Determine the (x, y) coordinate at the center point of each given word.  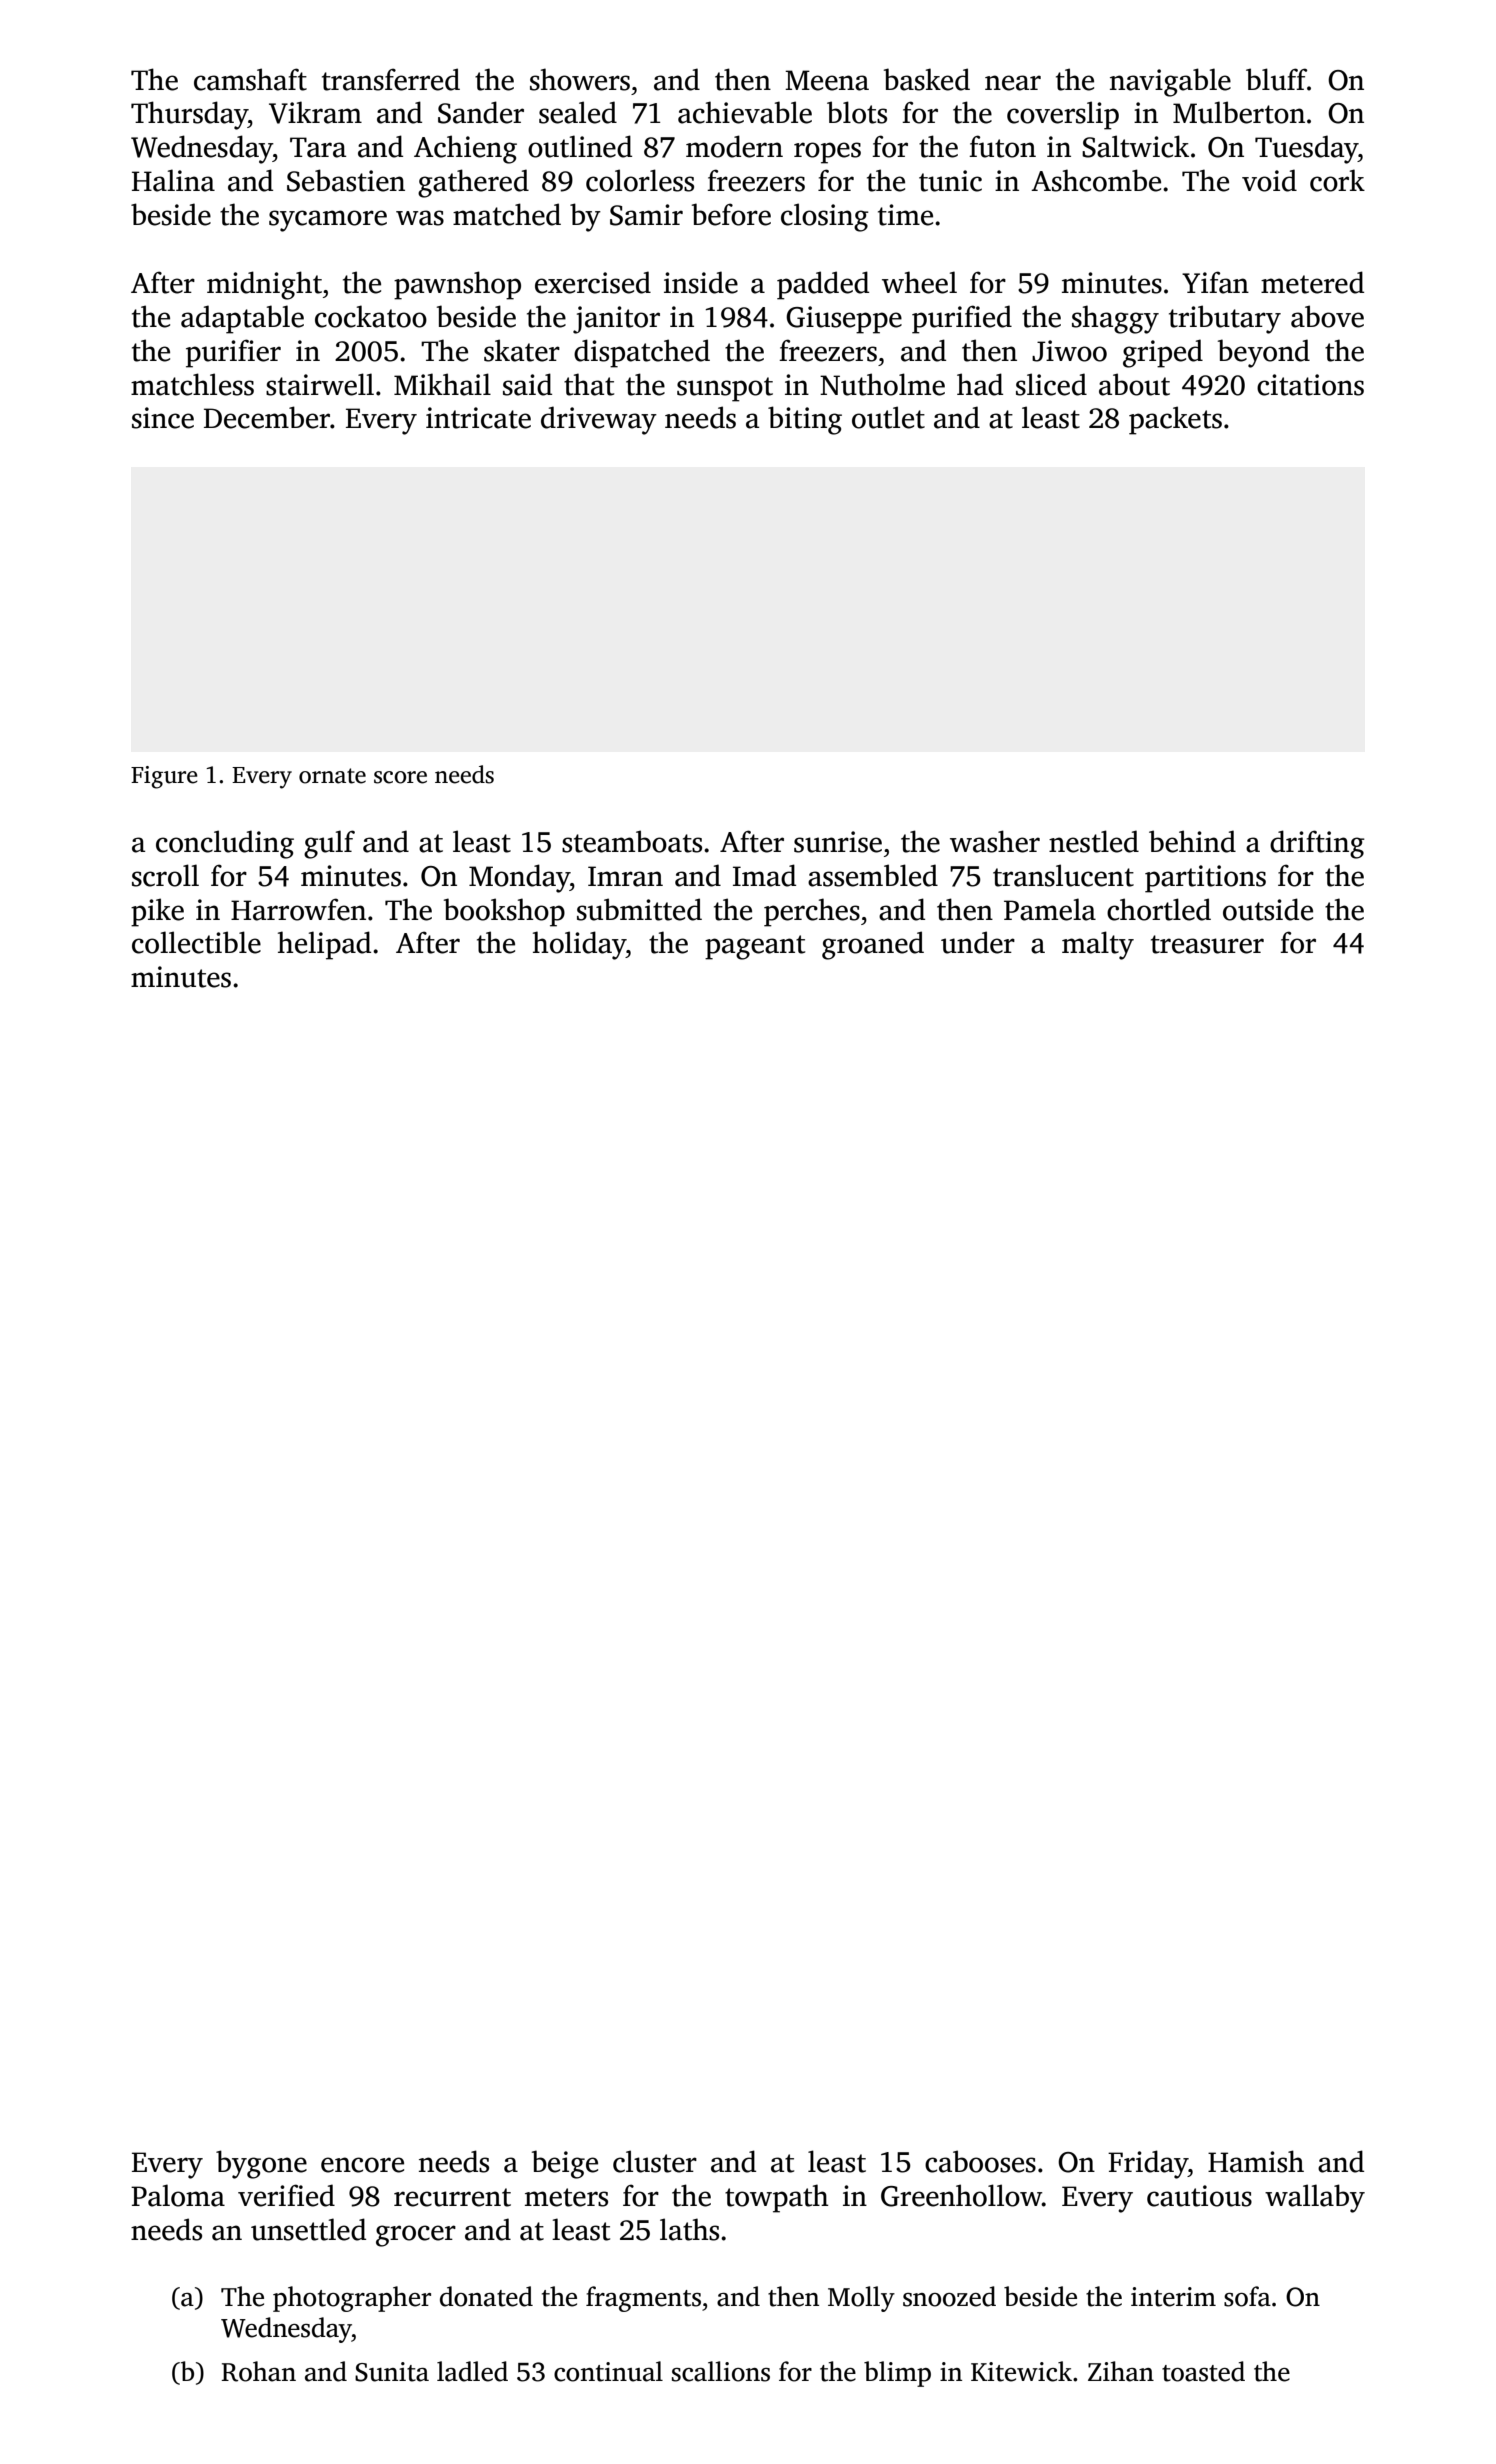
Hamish (1256, 2161)
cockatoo (371, 316)
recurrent (452, 2197)
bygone (261, 2164)
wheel (919, 282)
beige (565, 2164)
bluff (1276, 79)
